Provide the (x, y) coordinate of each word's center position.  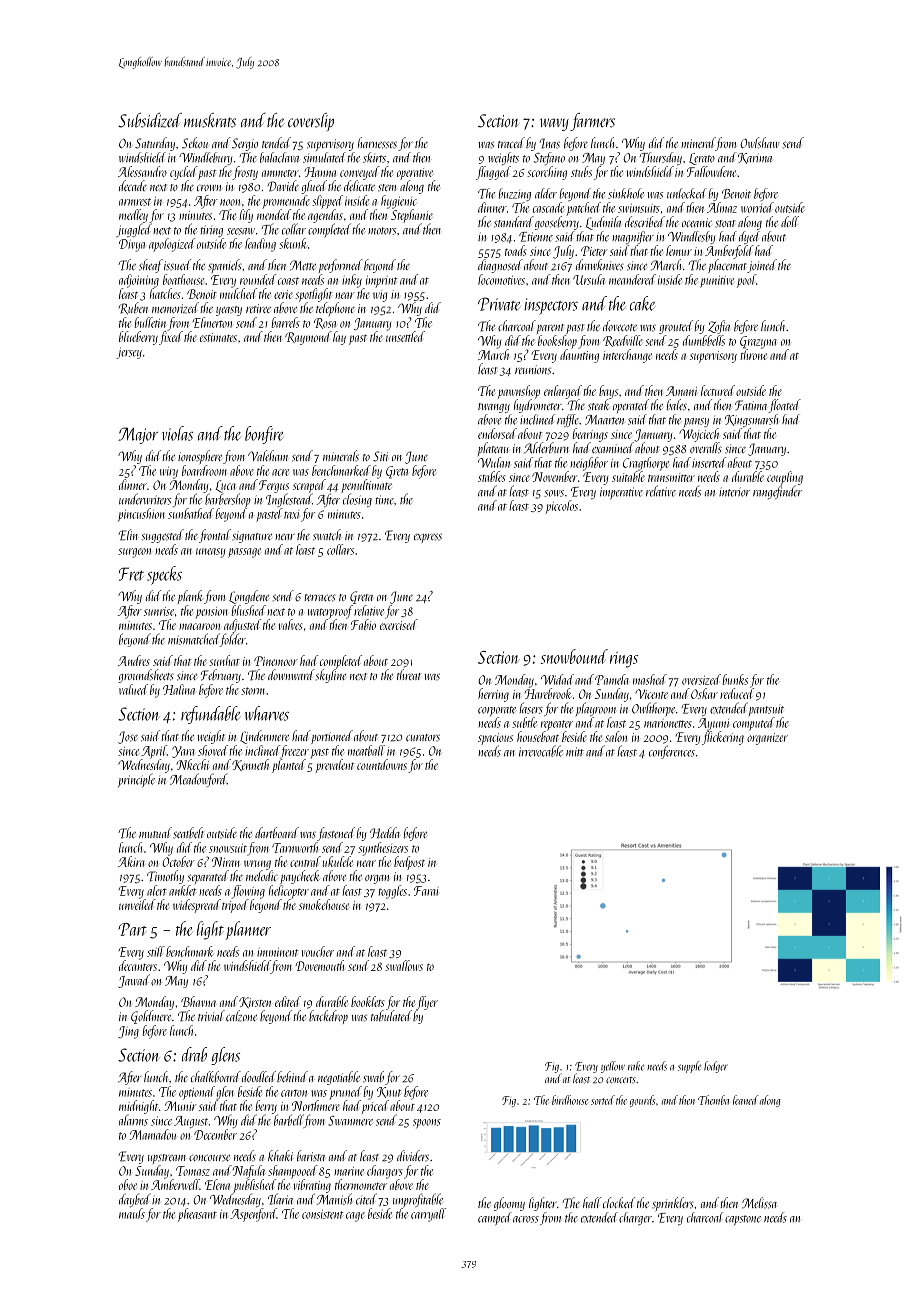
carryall (428, 1215)
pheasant (197, 1215)
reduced (737, 693)
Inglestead (289, 500)
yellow (613, 1067)
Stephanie (412, 216)
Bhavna (198, 1001)
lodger (716, 1067)
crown (209, 188)
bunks (735, 679)
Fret (131, 574)
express (428, 538)
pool (746, 281)
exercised (399, 624)
